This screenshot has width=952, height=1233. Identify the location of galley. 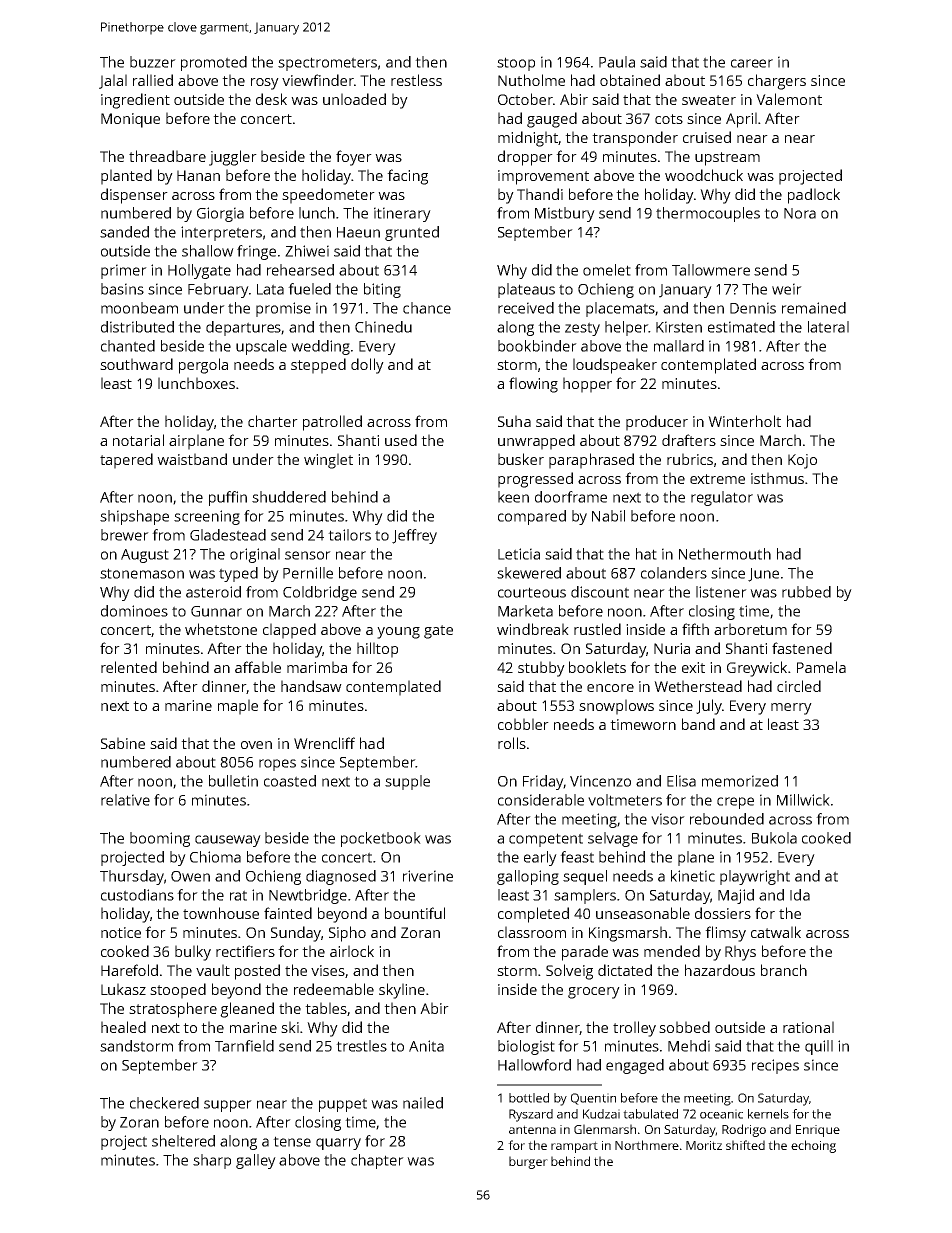
(256, 1161).
